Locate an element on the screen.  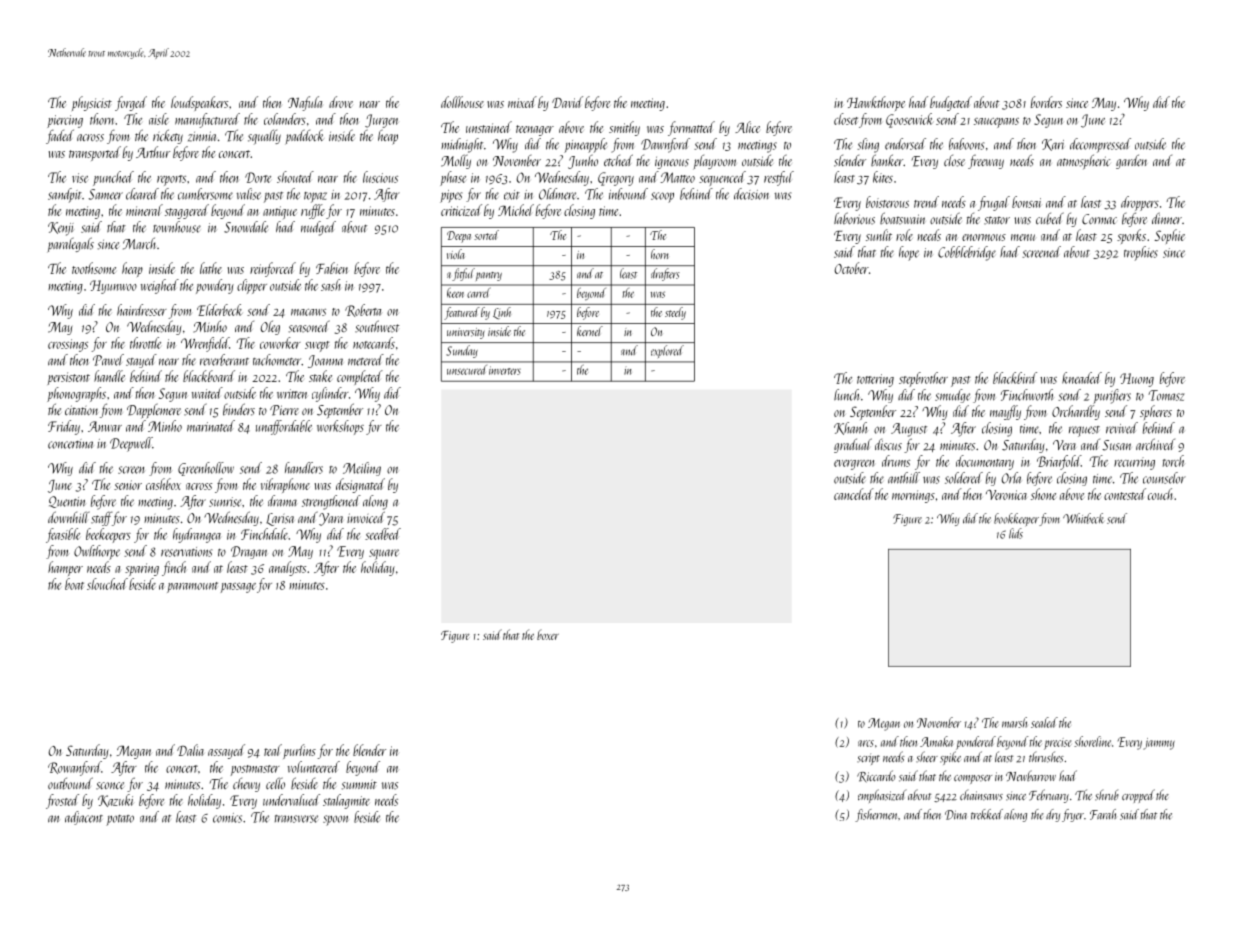
designated is located at coordinates (360, 485).
